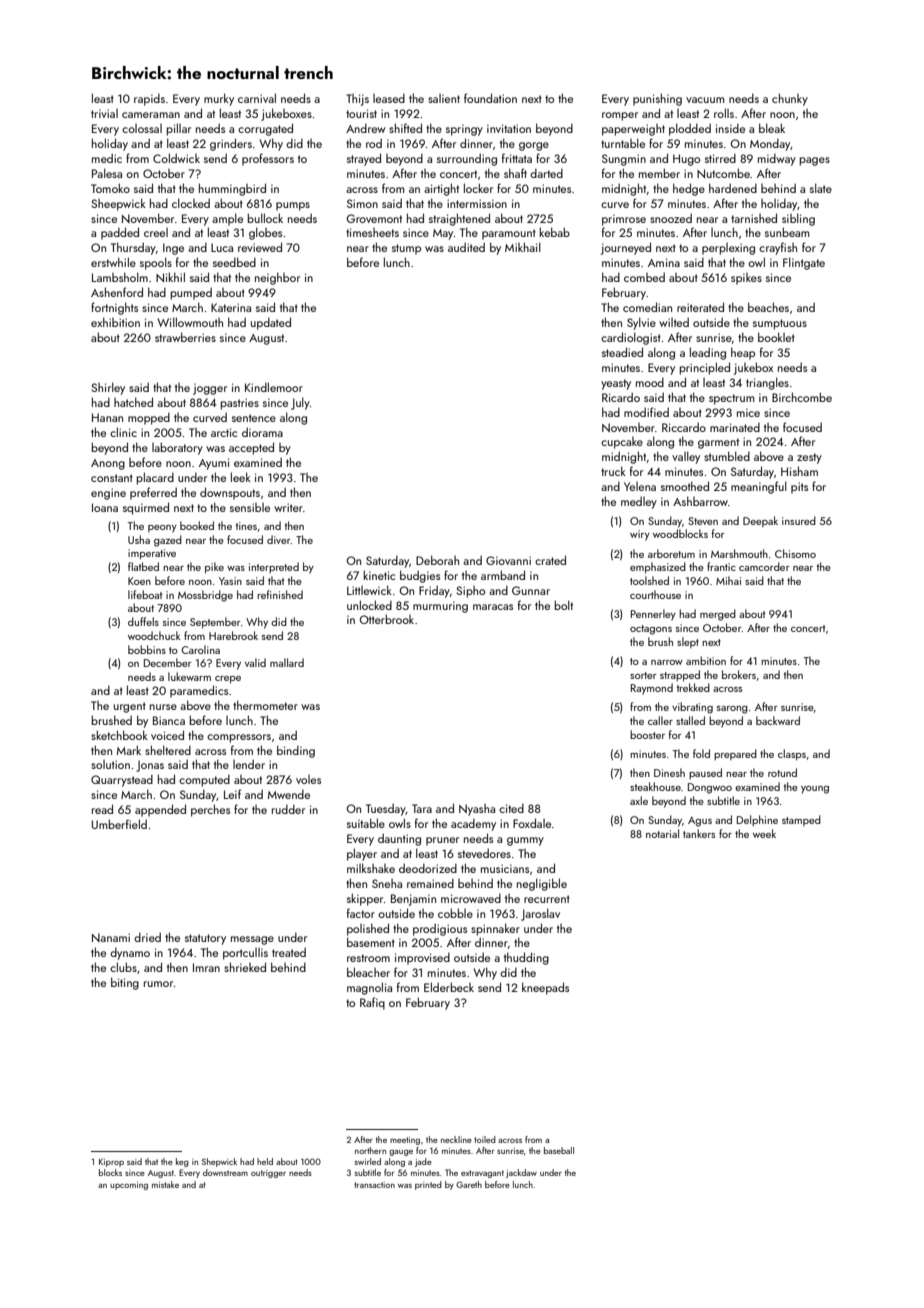 This screenshot has width=924, height=1308. What do you see at coordinates (720, 158) in the screenshot?
I see `stirred` at bounding box center [720, 158].
